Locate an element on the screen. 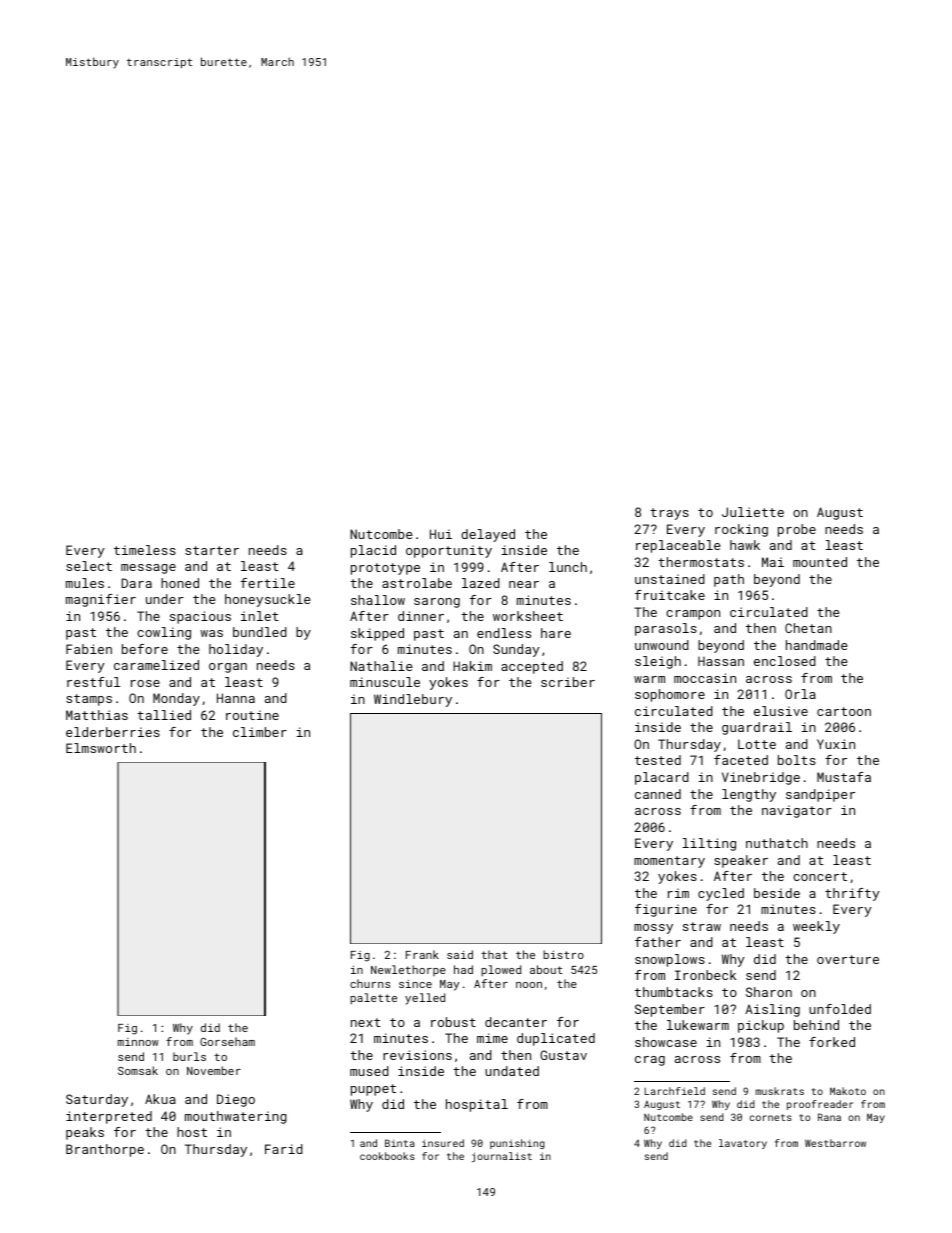 This screenshot has height=1233, width=952. Frank is located at coordinates (422, 954).
